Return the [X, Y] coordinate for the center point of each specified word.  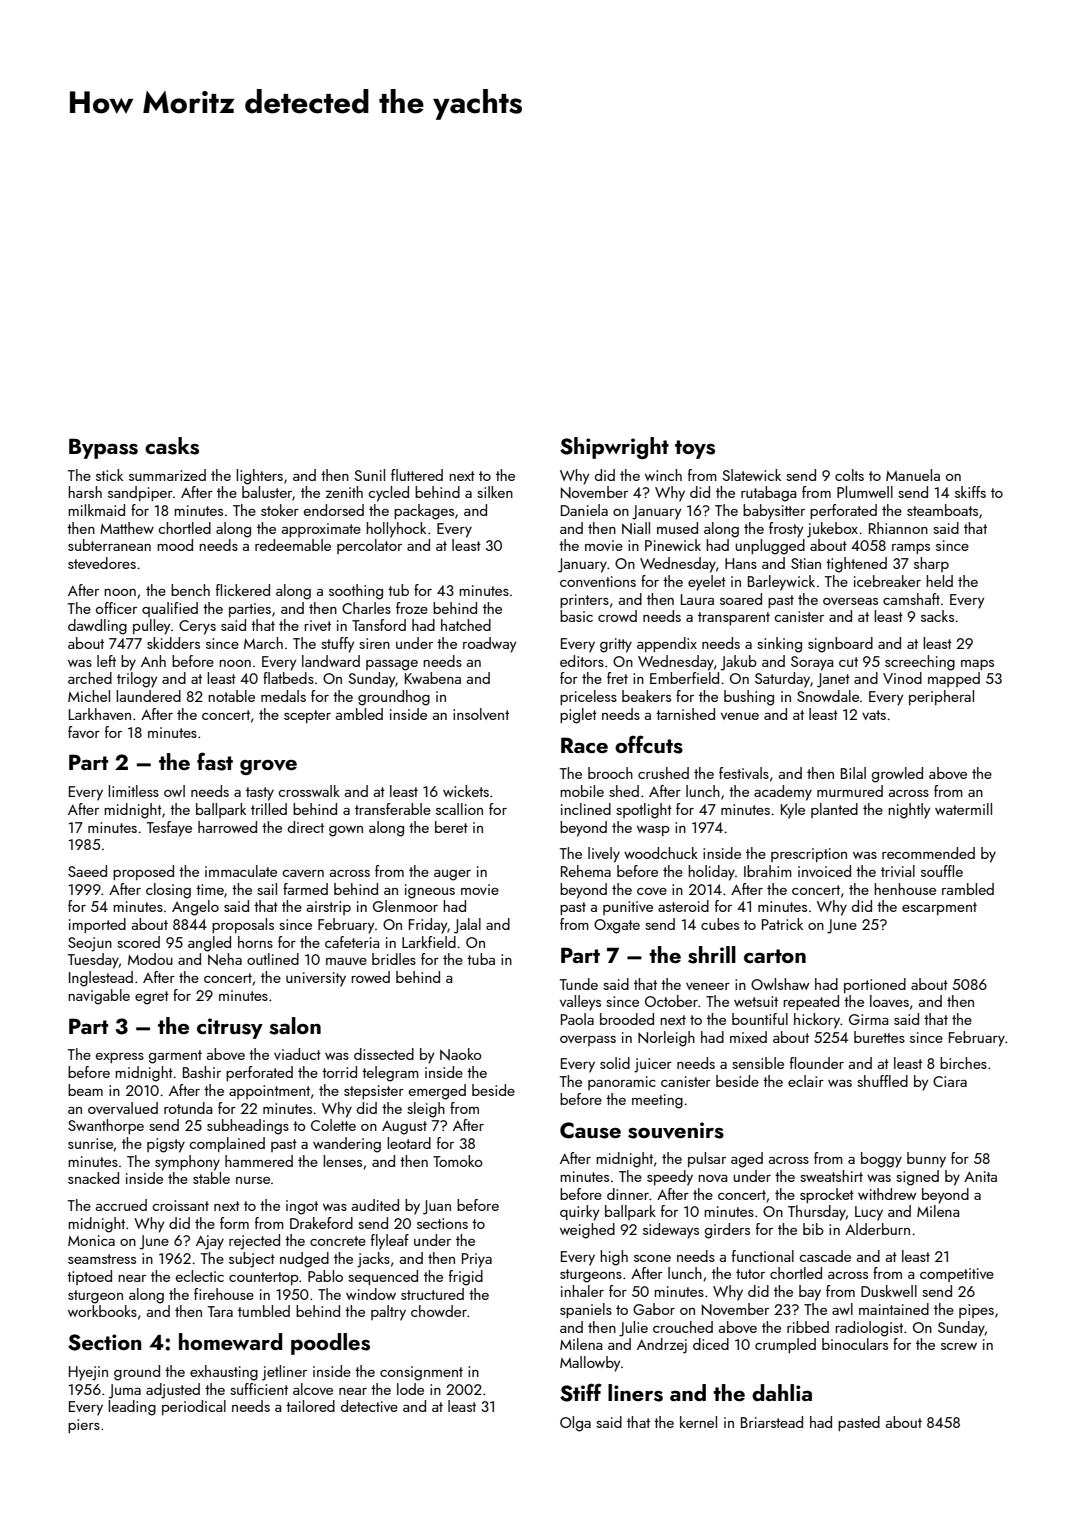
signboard [840, 645]
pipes [976, 1311]
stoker [280, 510]
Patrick [782, 924]
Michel [89, 696]
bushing [749, 698]
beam [85, 1090]
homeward [230, 1341]
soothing [356, 592]
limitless [133, 791]
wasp [653, 831]
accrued [121, 1205]
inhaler [582, 1291]
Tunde [579, 984]
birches [963, 1063]
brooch [610, 773]
